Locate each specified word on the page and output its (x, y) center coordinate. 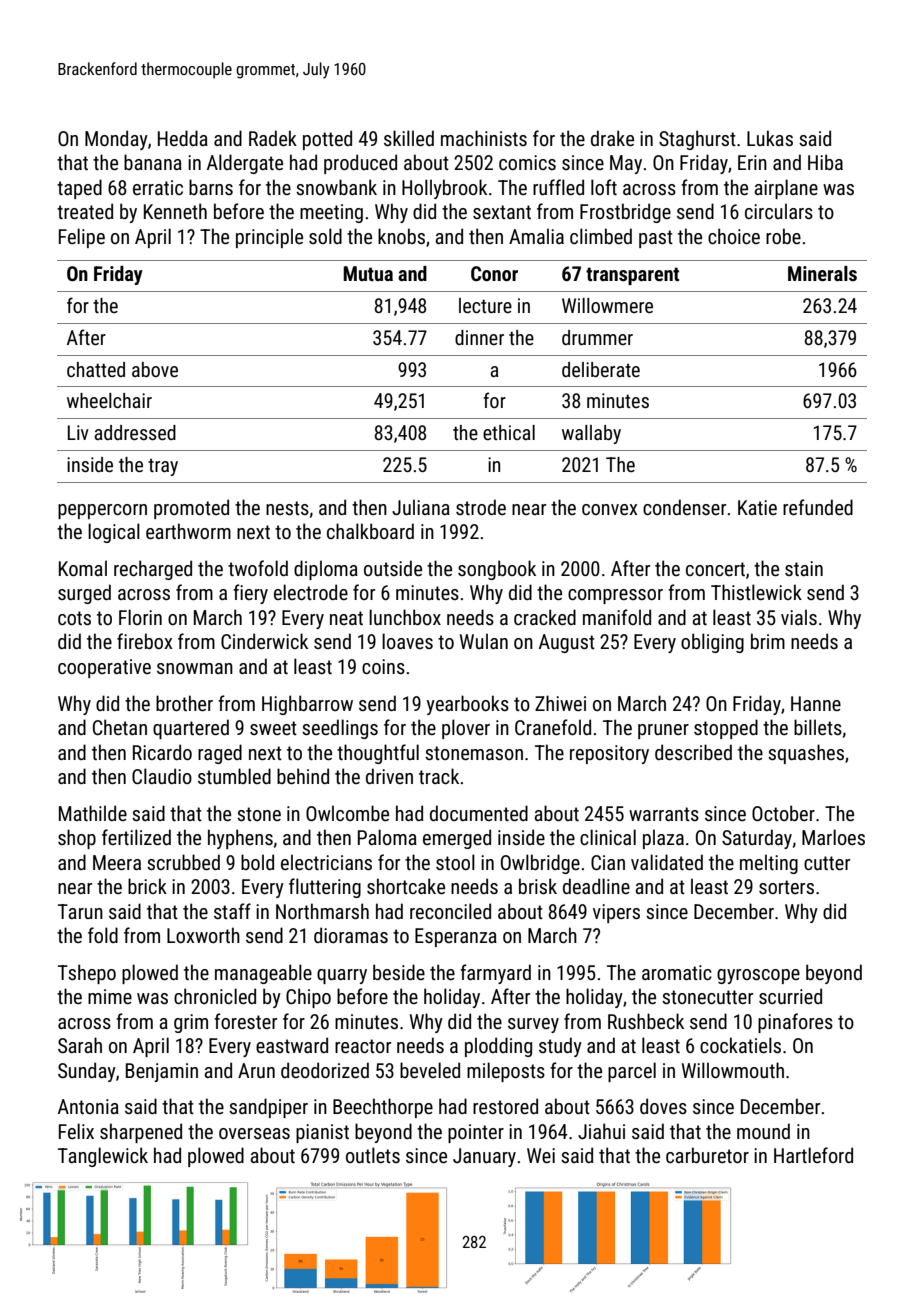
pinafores (795, 1023)
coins (383, 666)
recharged (153, 570)
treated (85, 211)
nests (287, 508)
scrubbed (183, 862)
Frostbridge (625, 213)
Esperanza (456, 937)
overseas (254, 1133)
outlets (373, 1155)
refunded (818, 507)
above (155, 369)
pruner (663, 731)
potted (327, 140)
